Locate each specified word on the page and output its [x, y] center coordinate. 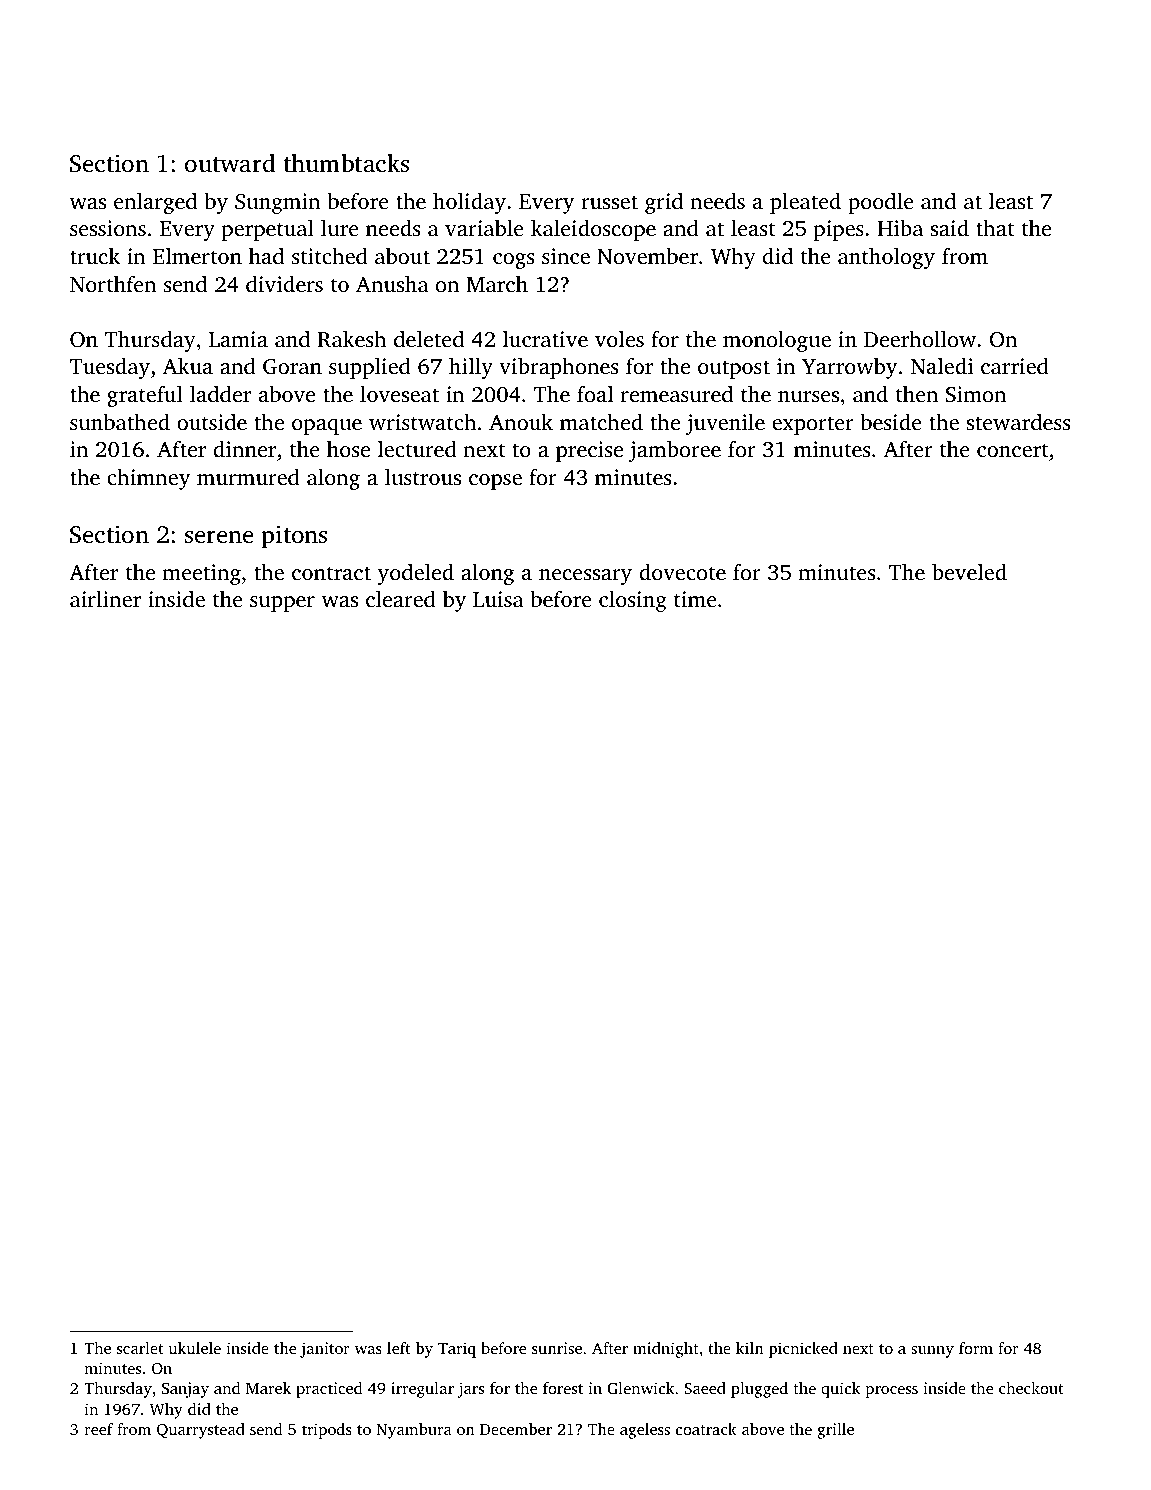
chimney [148, 479]
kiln [750, 1348]
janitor [325, 1350]
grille [835, 1431]
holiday [469, 203]
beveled [969, 571]
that [995, 227]
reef [99, 1429]
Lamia [238, 339]
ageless [645, 1431]
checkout [1031, 1388]
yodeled [416, 574]
